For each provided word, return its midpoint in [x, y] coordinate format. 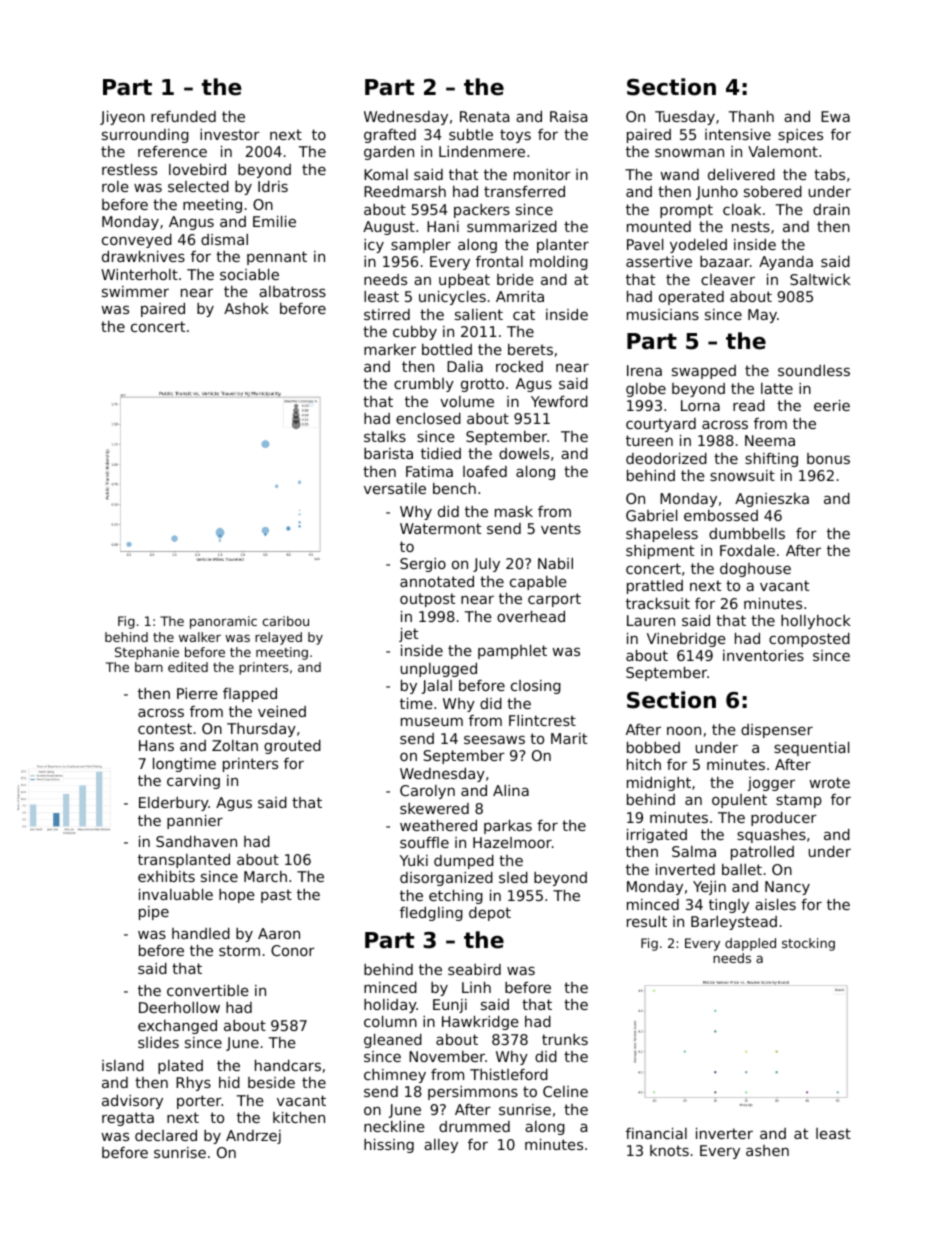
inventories [763, 655]
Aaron [279, 933]
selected [198, 186]
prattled [655, 587]
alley [441, 1146]
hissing [389, 1146]
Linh [476, 987]
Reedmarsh [405, 191]
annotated [437, 581]
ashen [767, 1150]
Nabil [555, 563]
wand [680, 174]
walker [200, 637]
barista [388, 453]
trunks [565, 1039]
